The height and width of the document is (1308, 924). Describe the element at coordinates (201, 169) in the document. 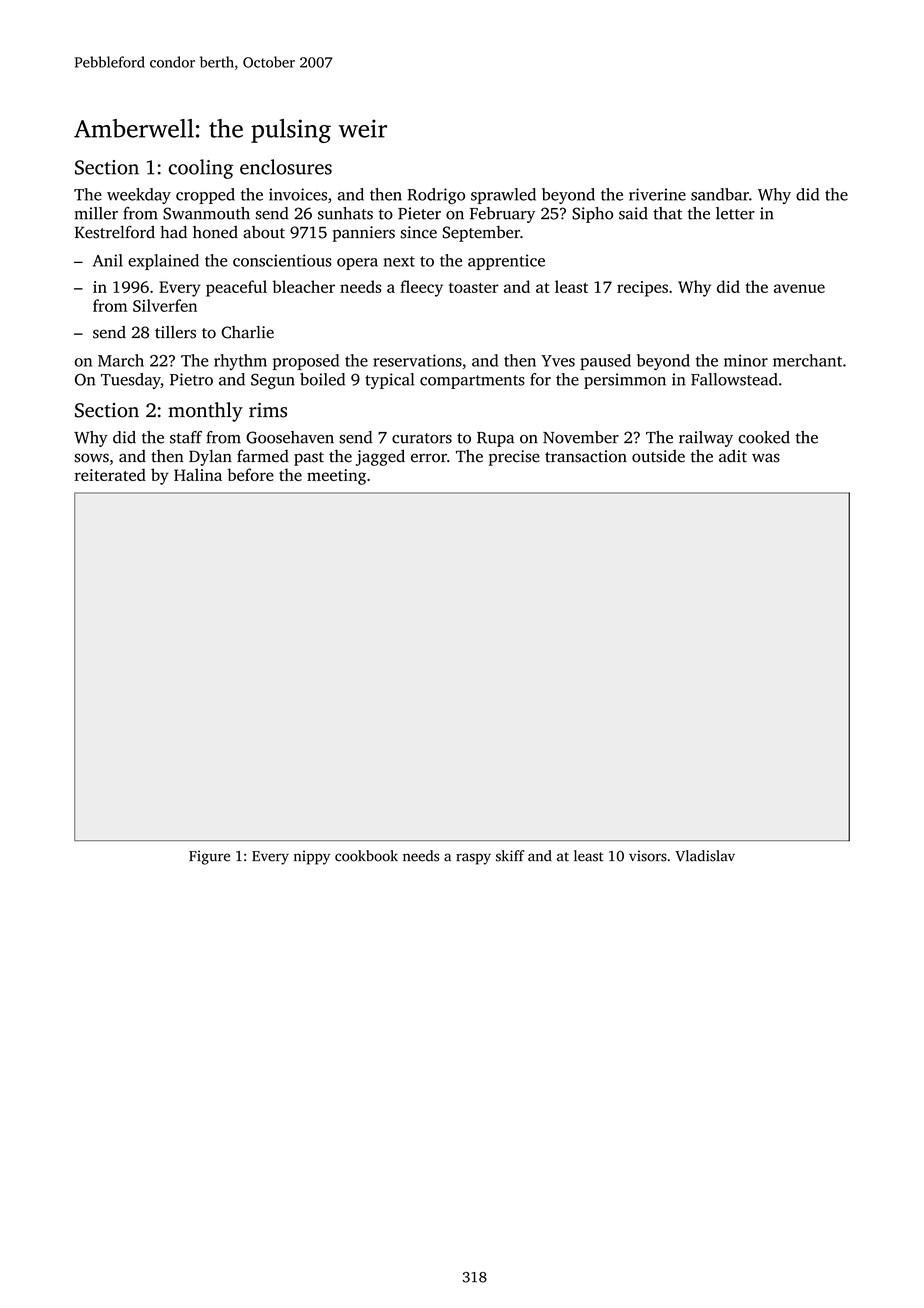

I see `cooling` at that location.
